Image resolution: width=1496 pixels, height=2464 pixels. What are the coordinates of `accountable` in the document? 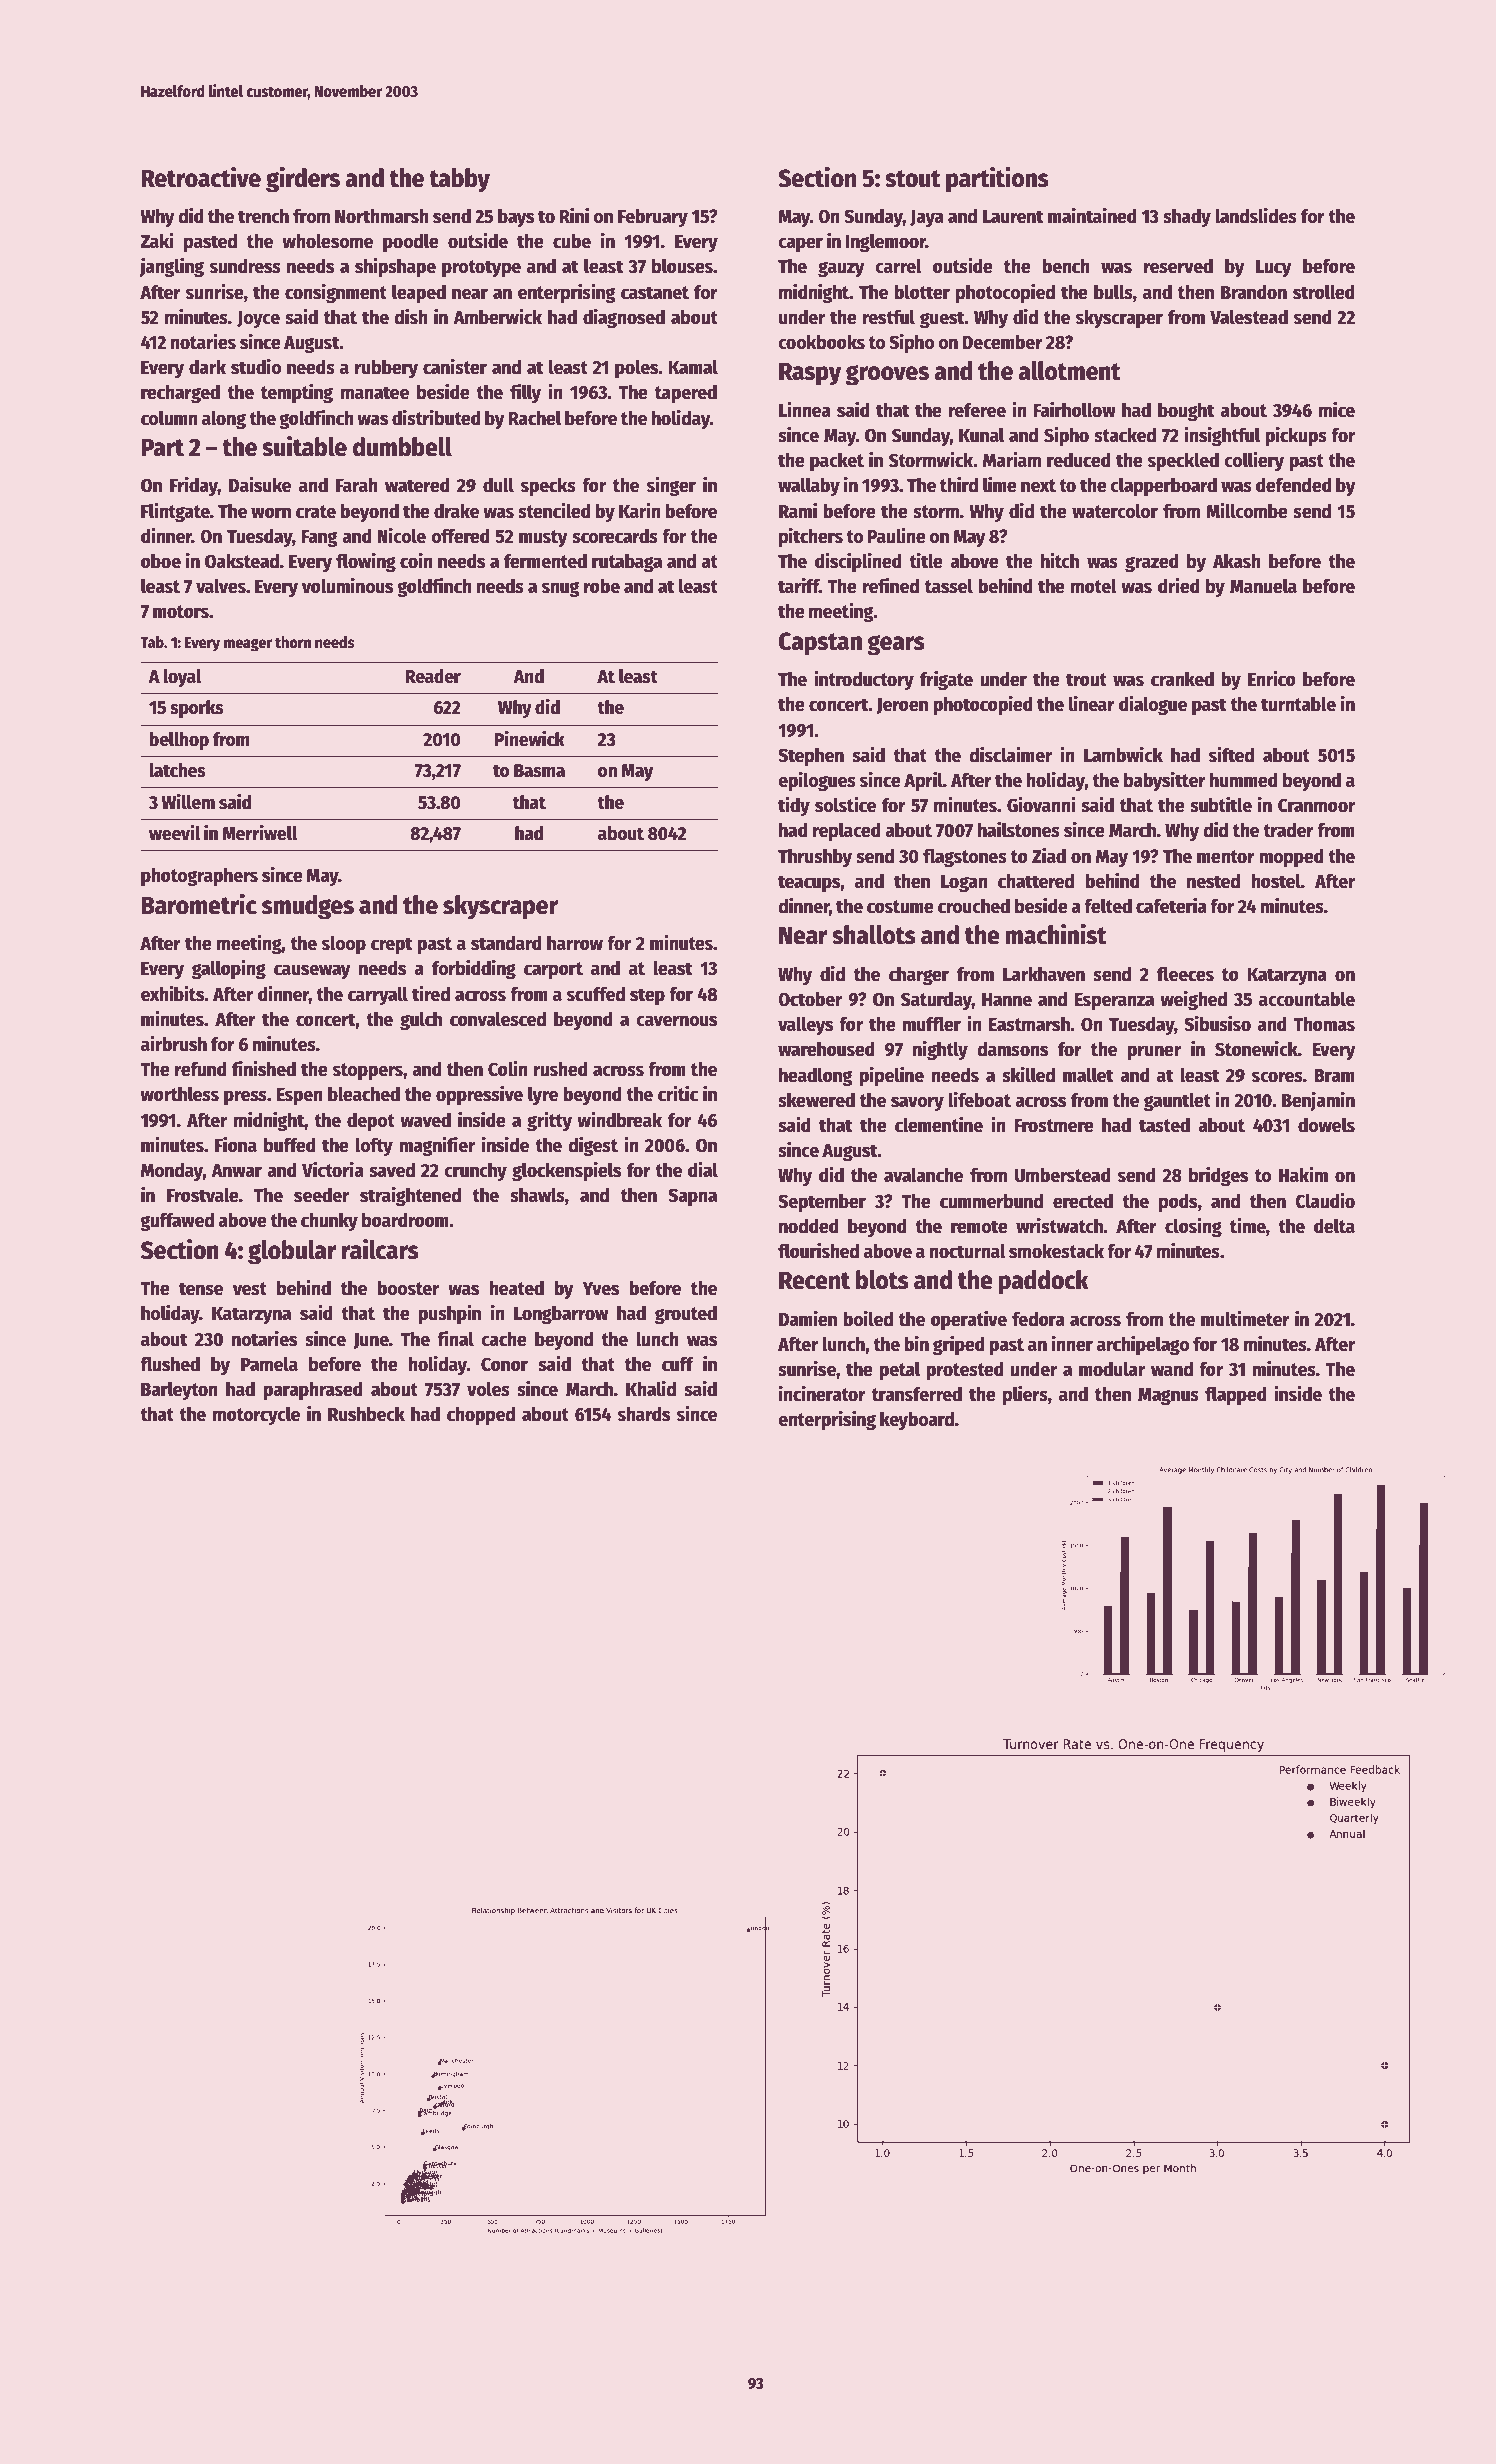 It's located at (1307, 999).
